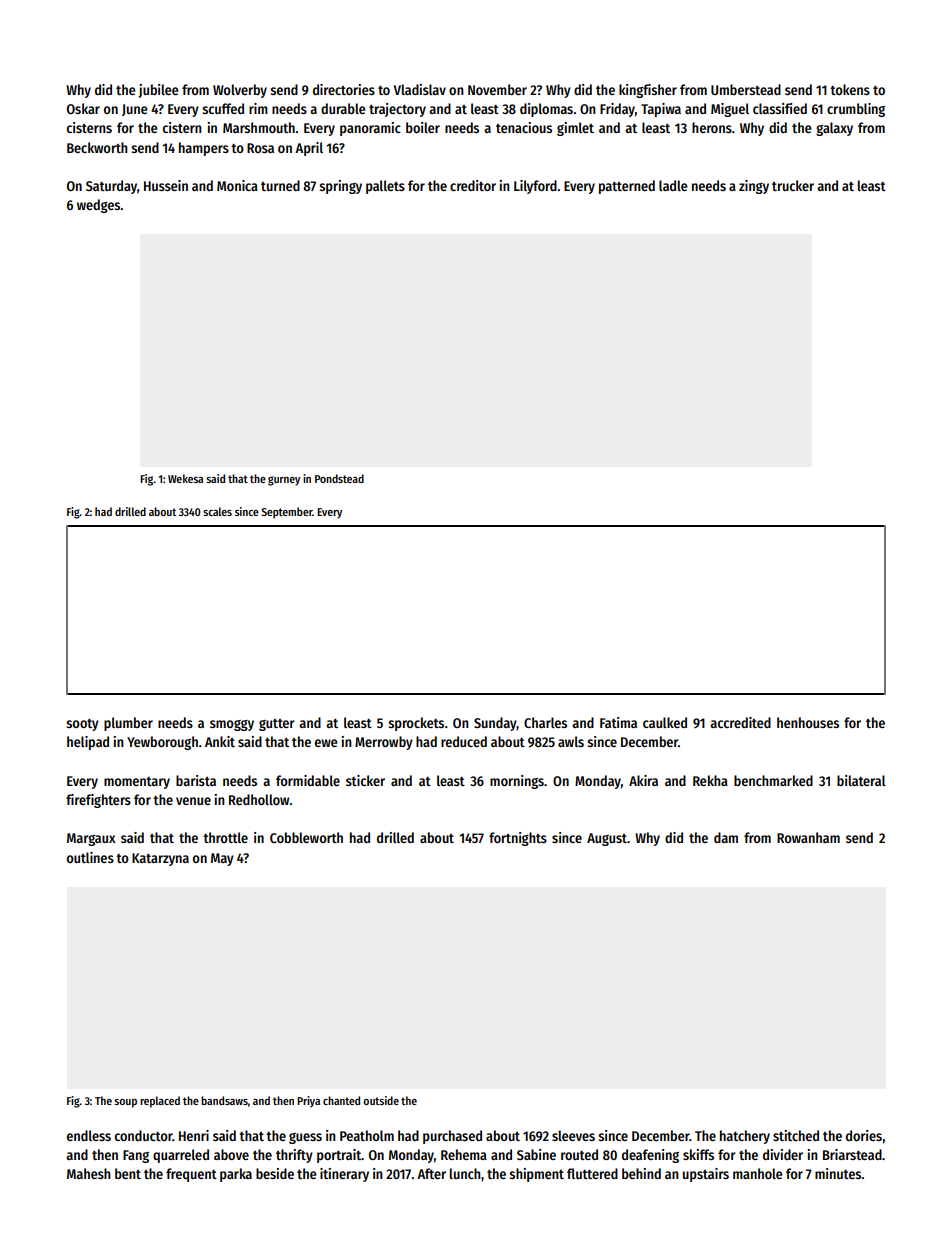 The width and height of the document is (952, 1233). Describe the element at coordinates (545, 722) in the document. I see `Charles` at that location.
